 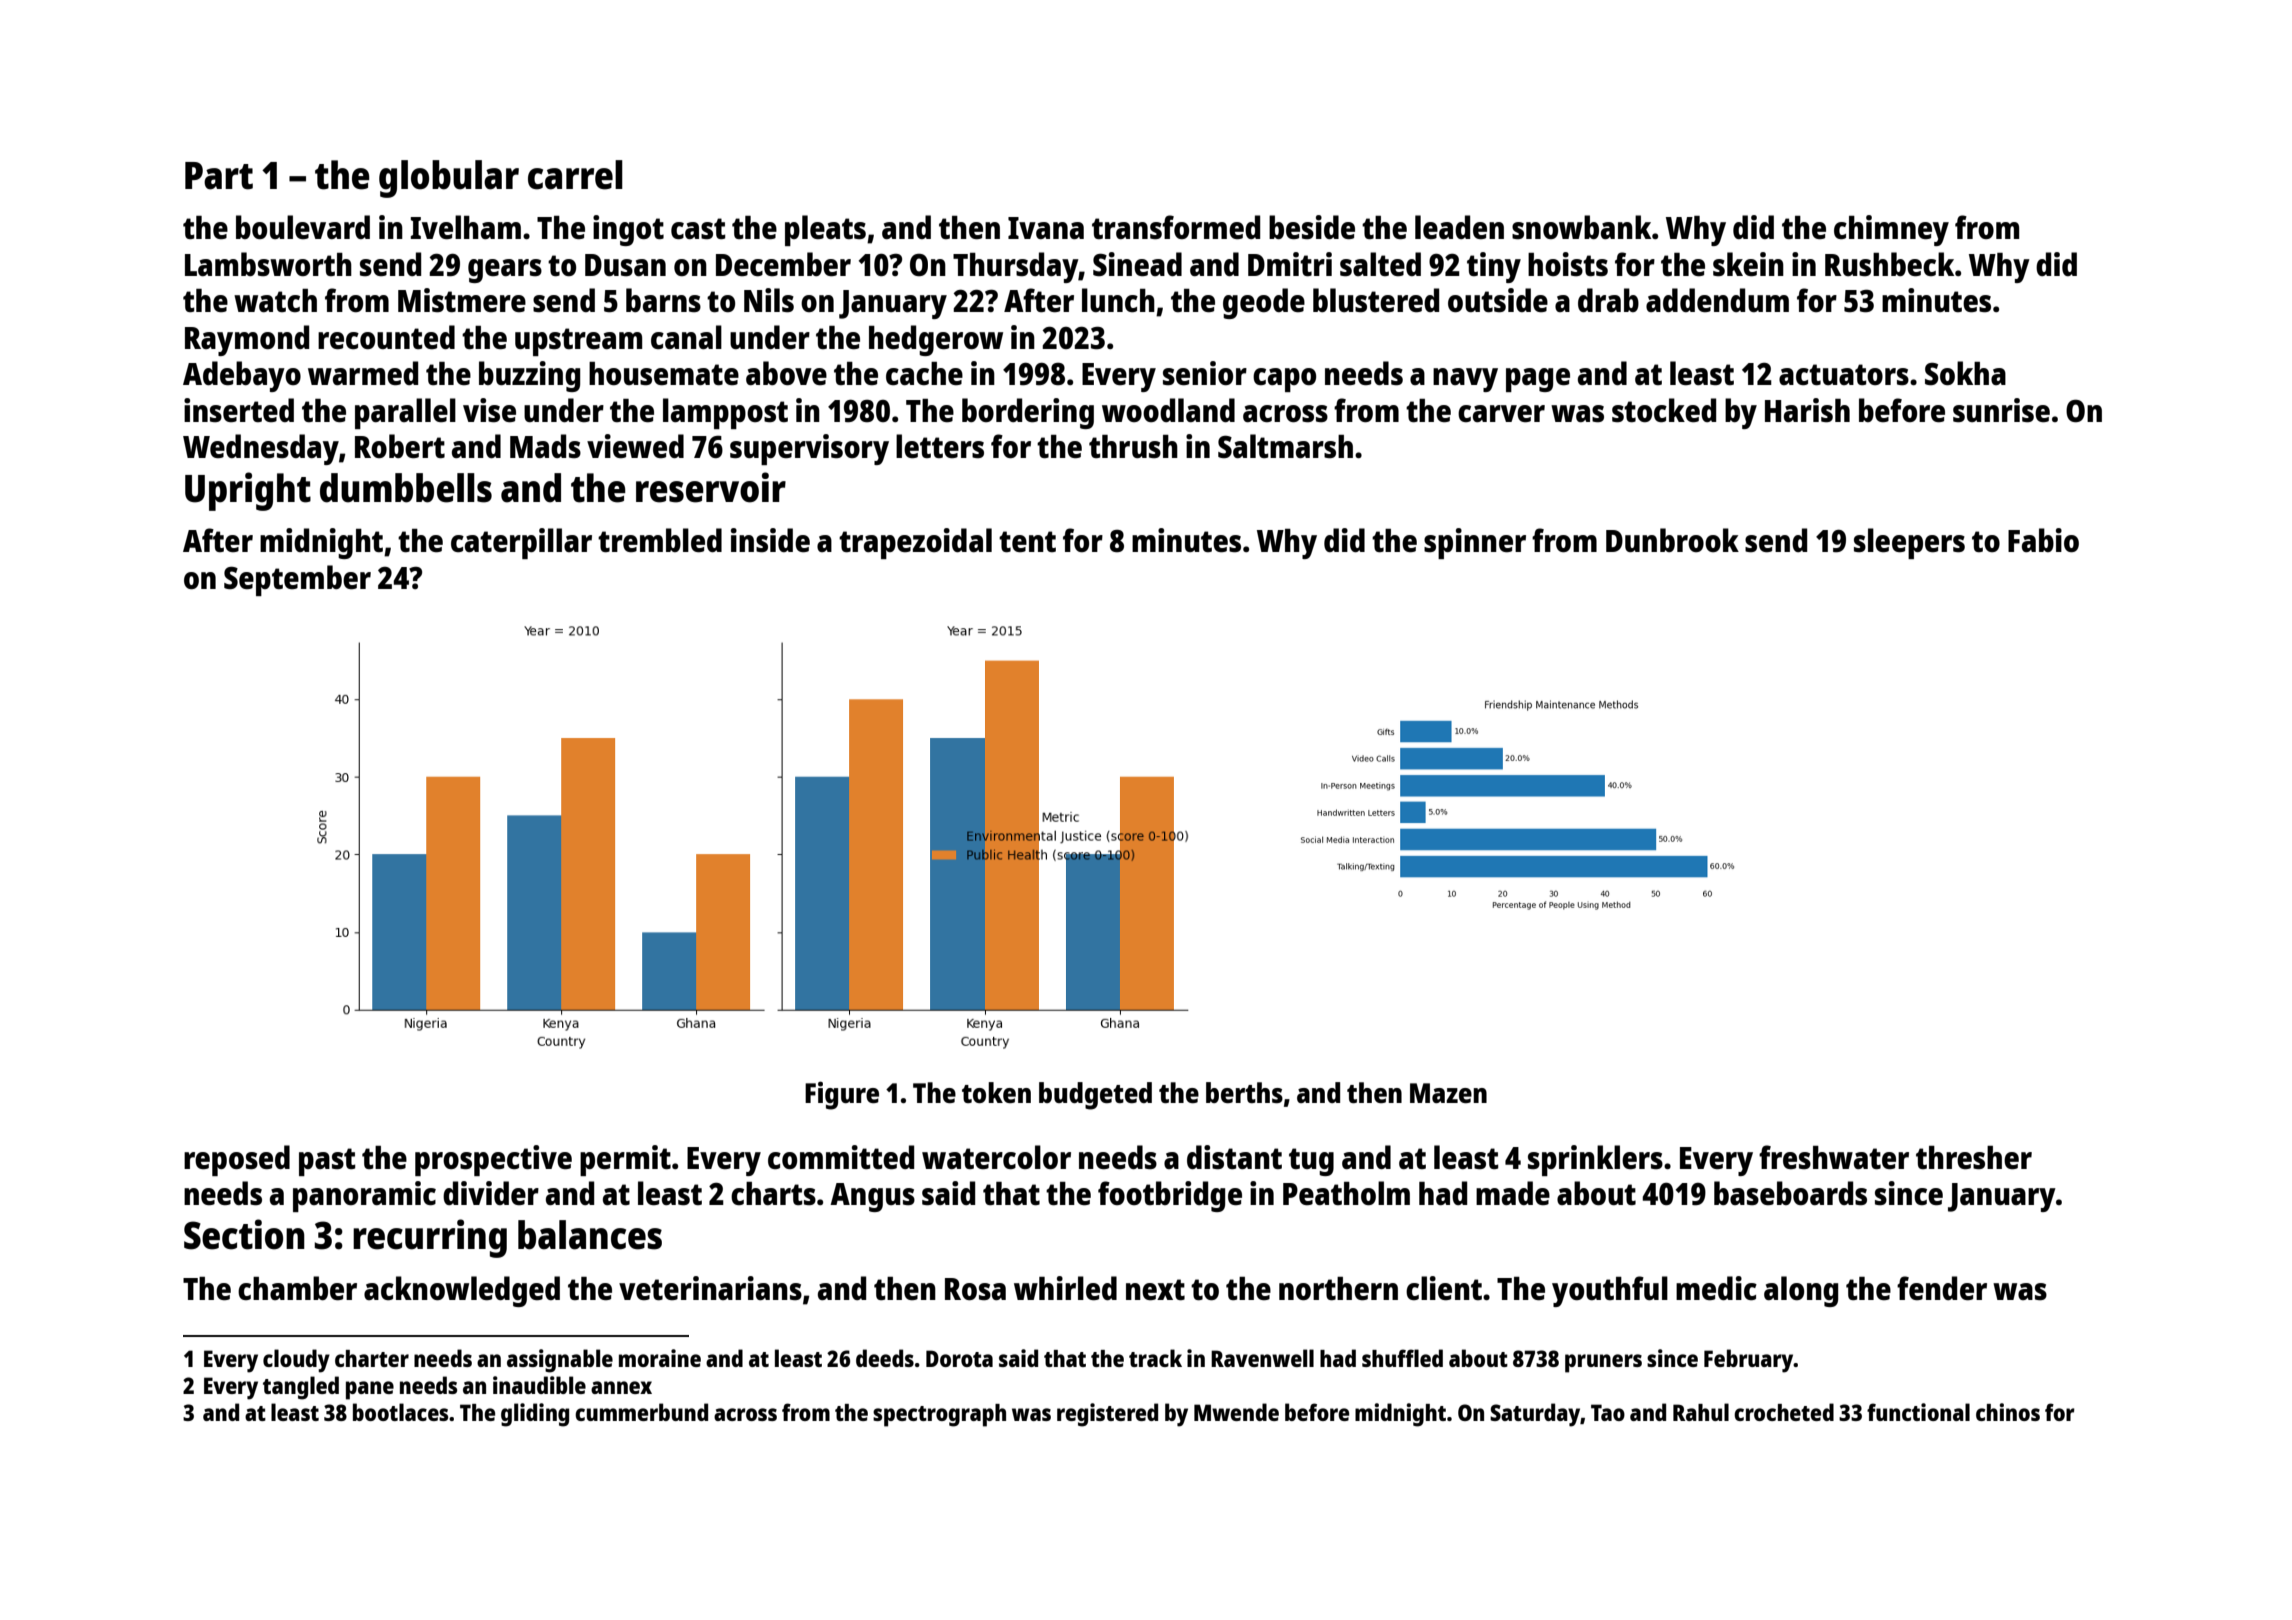 What do you see at coordinates (275, 300) in the page?
I see `watch` at bounding box center [275, 300].
